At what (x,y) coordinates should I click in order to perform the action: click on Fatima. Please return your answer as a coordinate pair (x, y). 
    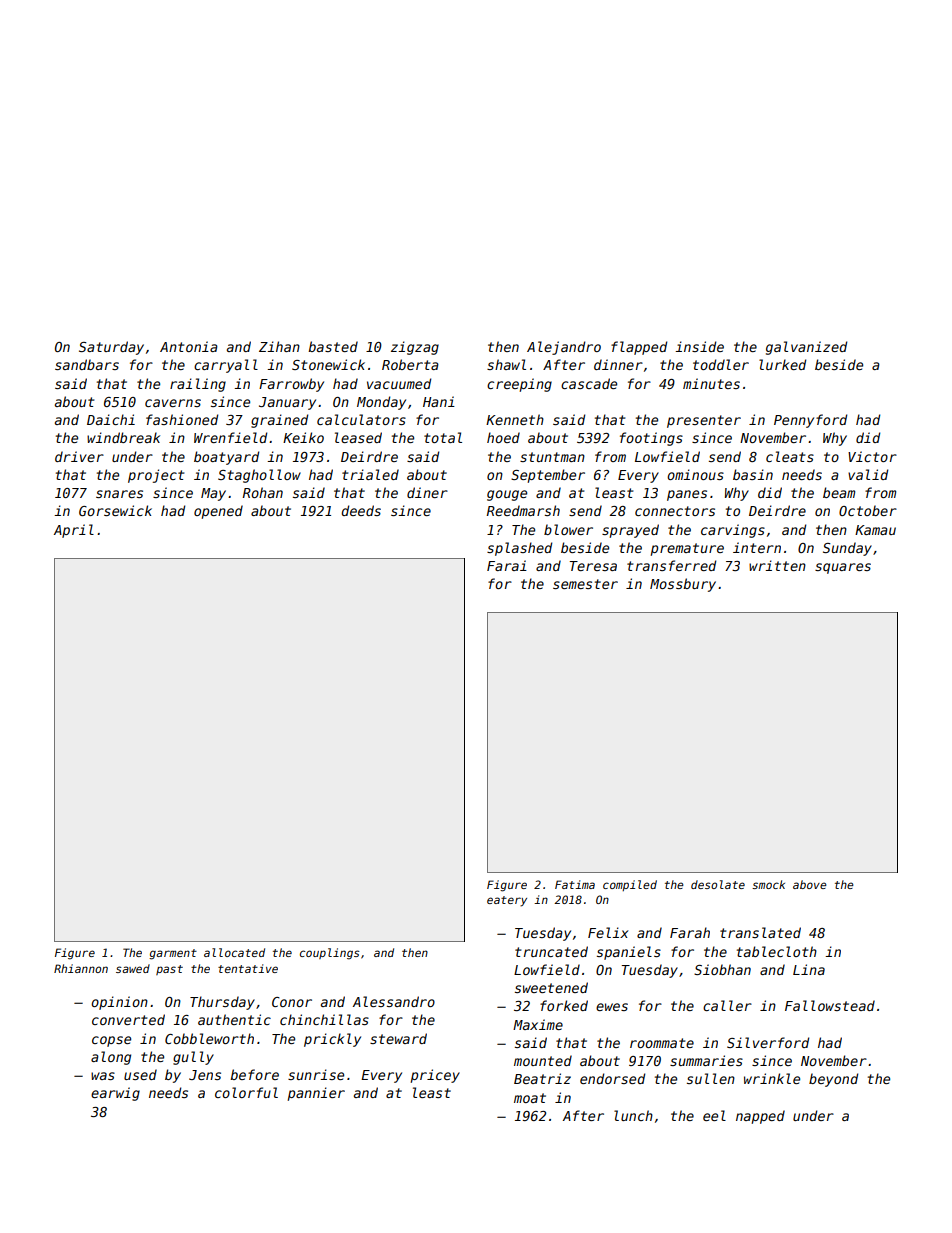
    Looking at the image, I should click on (575, 884).
